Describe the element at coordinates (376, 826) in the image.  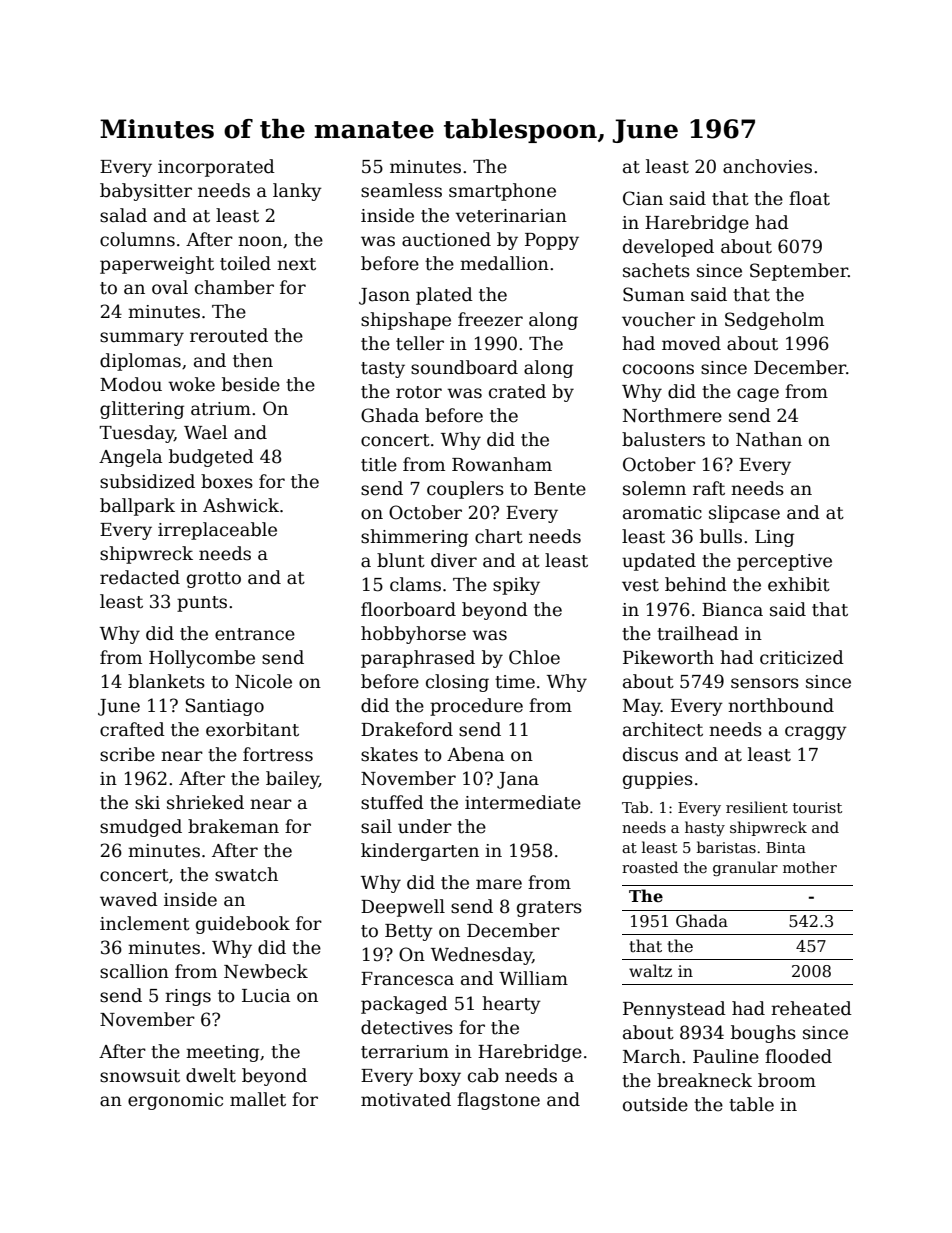
I see `sail` at that location.
